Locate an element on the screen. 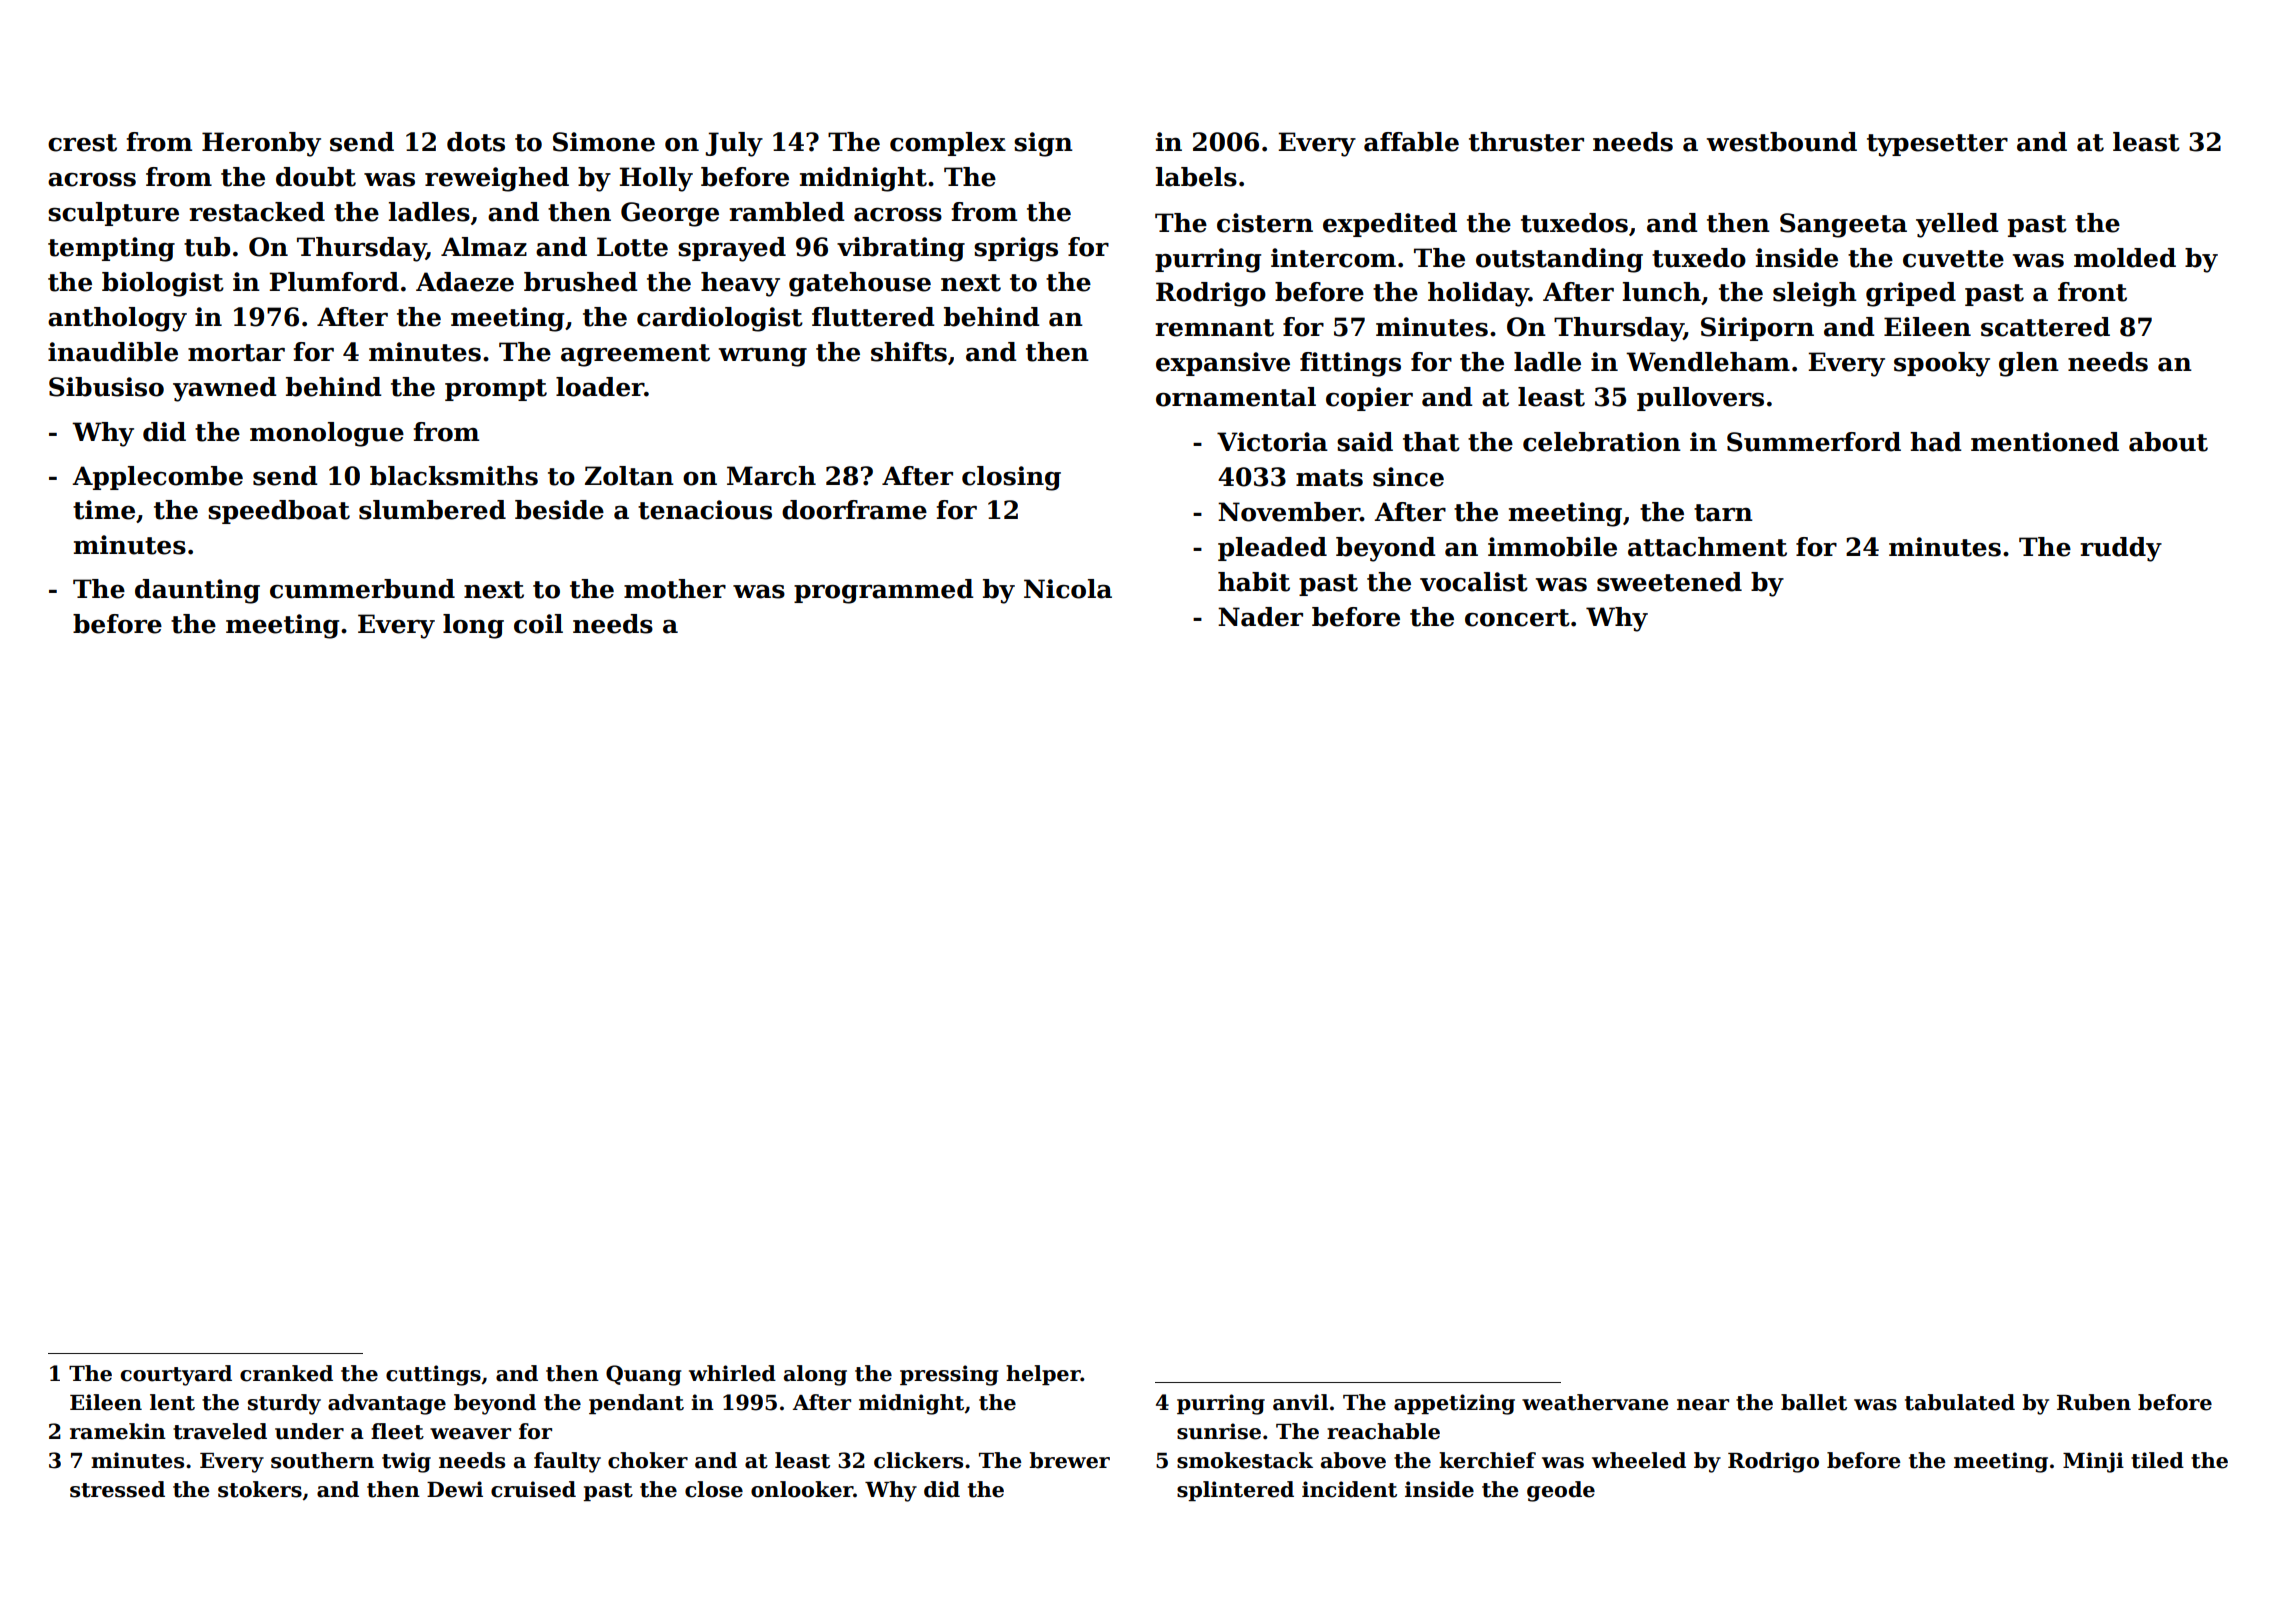 The height and width of the screenshot is (1614, 2282). tarn is located at coordinates (1723, 513).
